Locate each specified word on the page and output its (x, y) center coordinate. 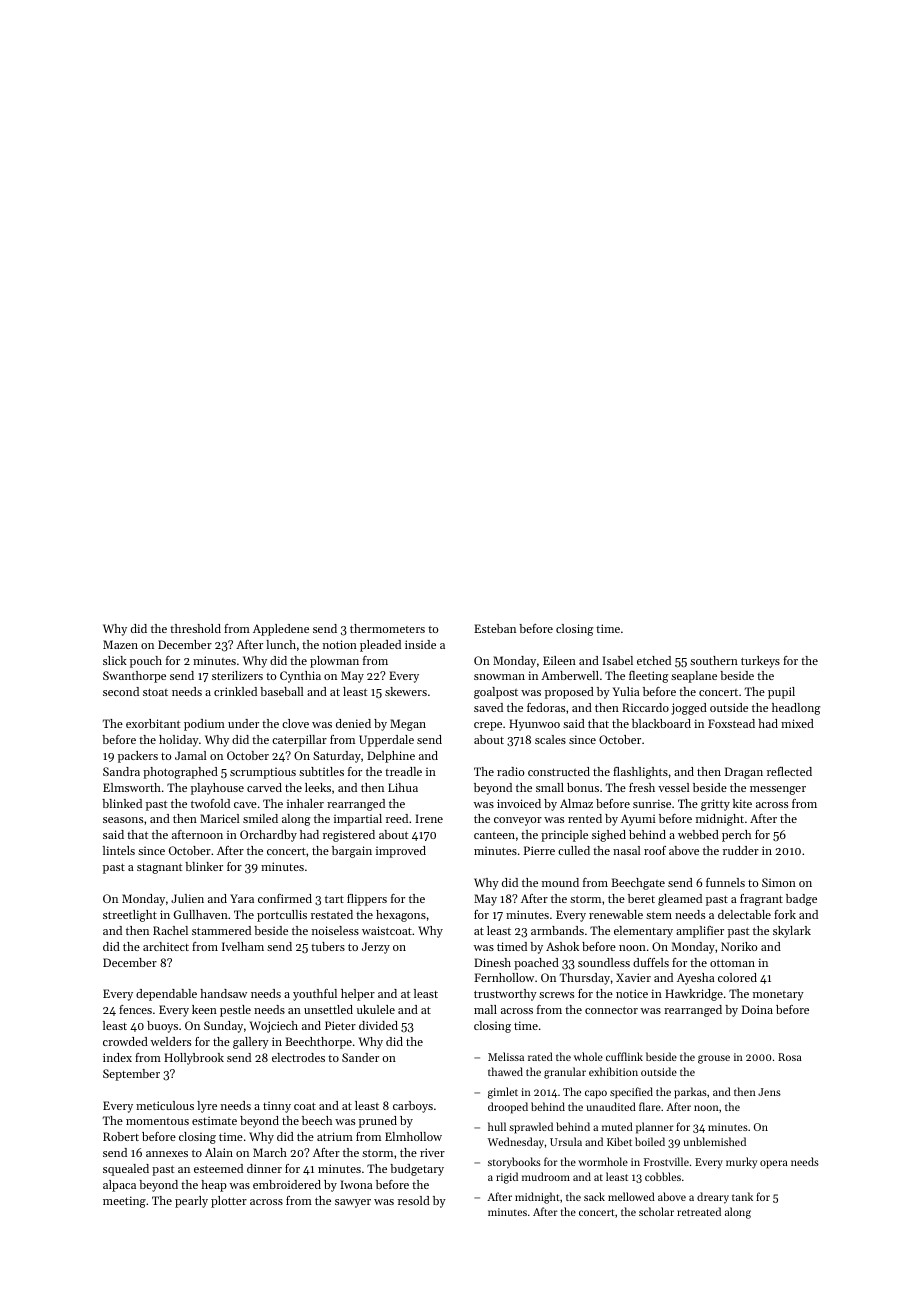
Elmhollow (413, 1136)
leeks (318, 787)
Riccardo (645, 707)
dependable (166, 995)
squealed (126, 1170)
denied (353, 723)
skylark (792, 932)
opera (774, 1164)
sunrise (652, 803)
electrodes (298, 1057)
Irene (429, 818)
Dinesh (492, 962)
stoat (155, 692)
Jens (769, 1092)
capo (596, 1094)
